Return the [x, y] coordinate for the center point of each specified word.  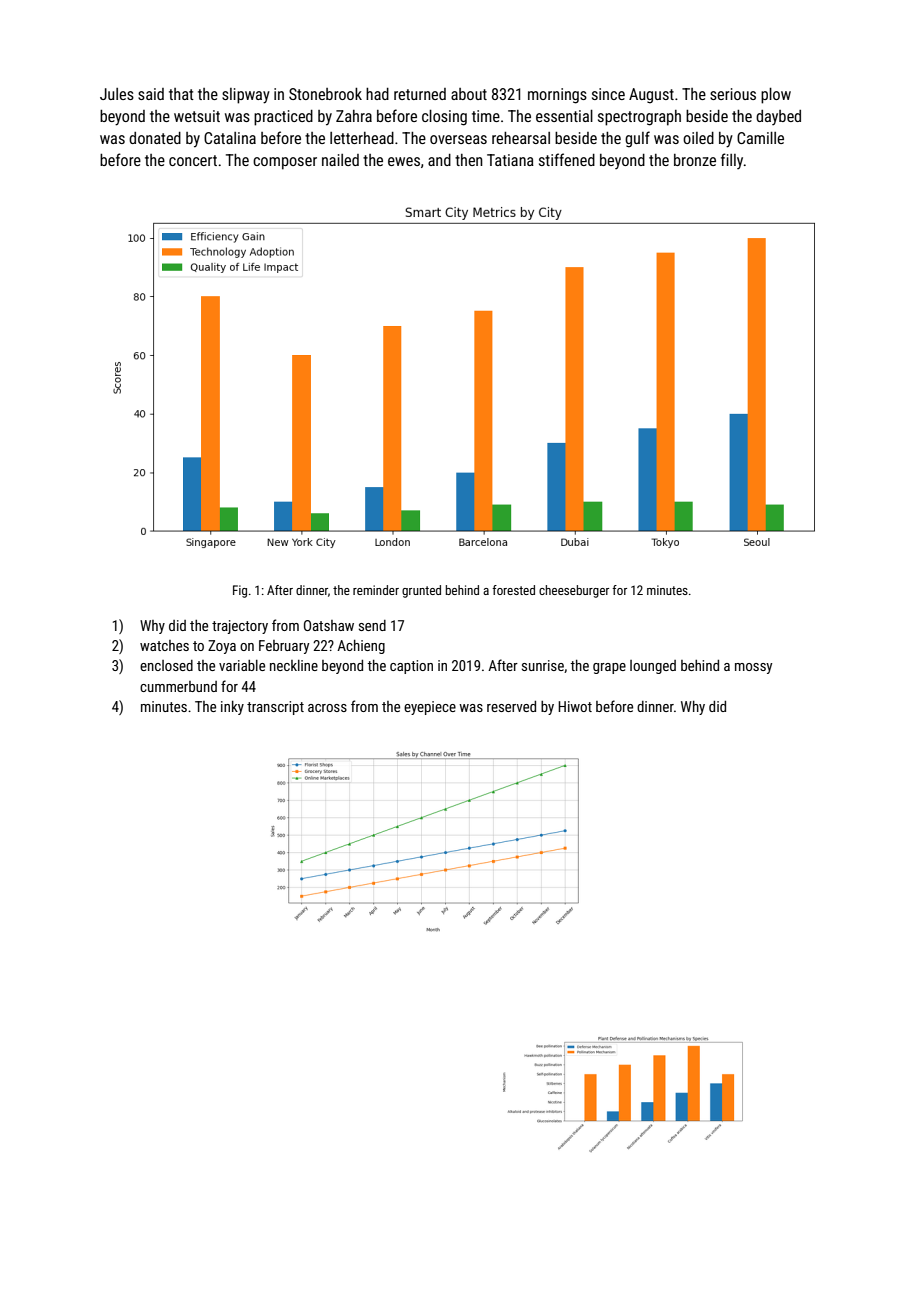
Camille [760, 138]
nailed [340, 160]
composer [285, 163]
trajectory [240, 627]
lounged [653, 667]
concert [193, 160]
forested [513, 590]
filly [732, 161]
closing [444, 118]
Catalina [230, 138]
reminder [376, 590]
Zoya [222, 647]
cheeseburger [574, 591]
